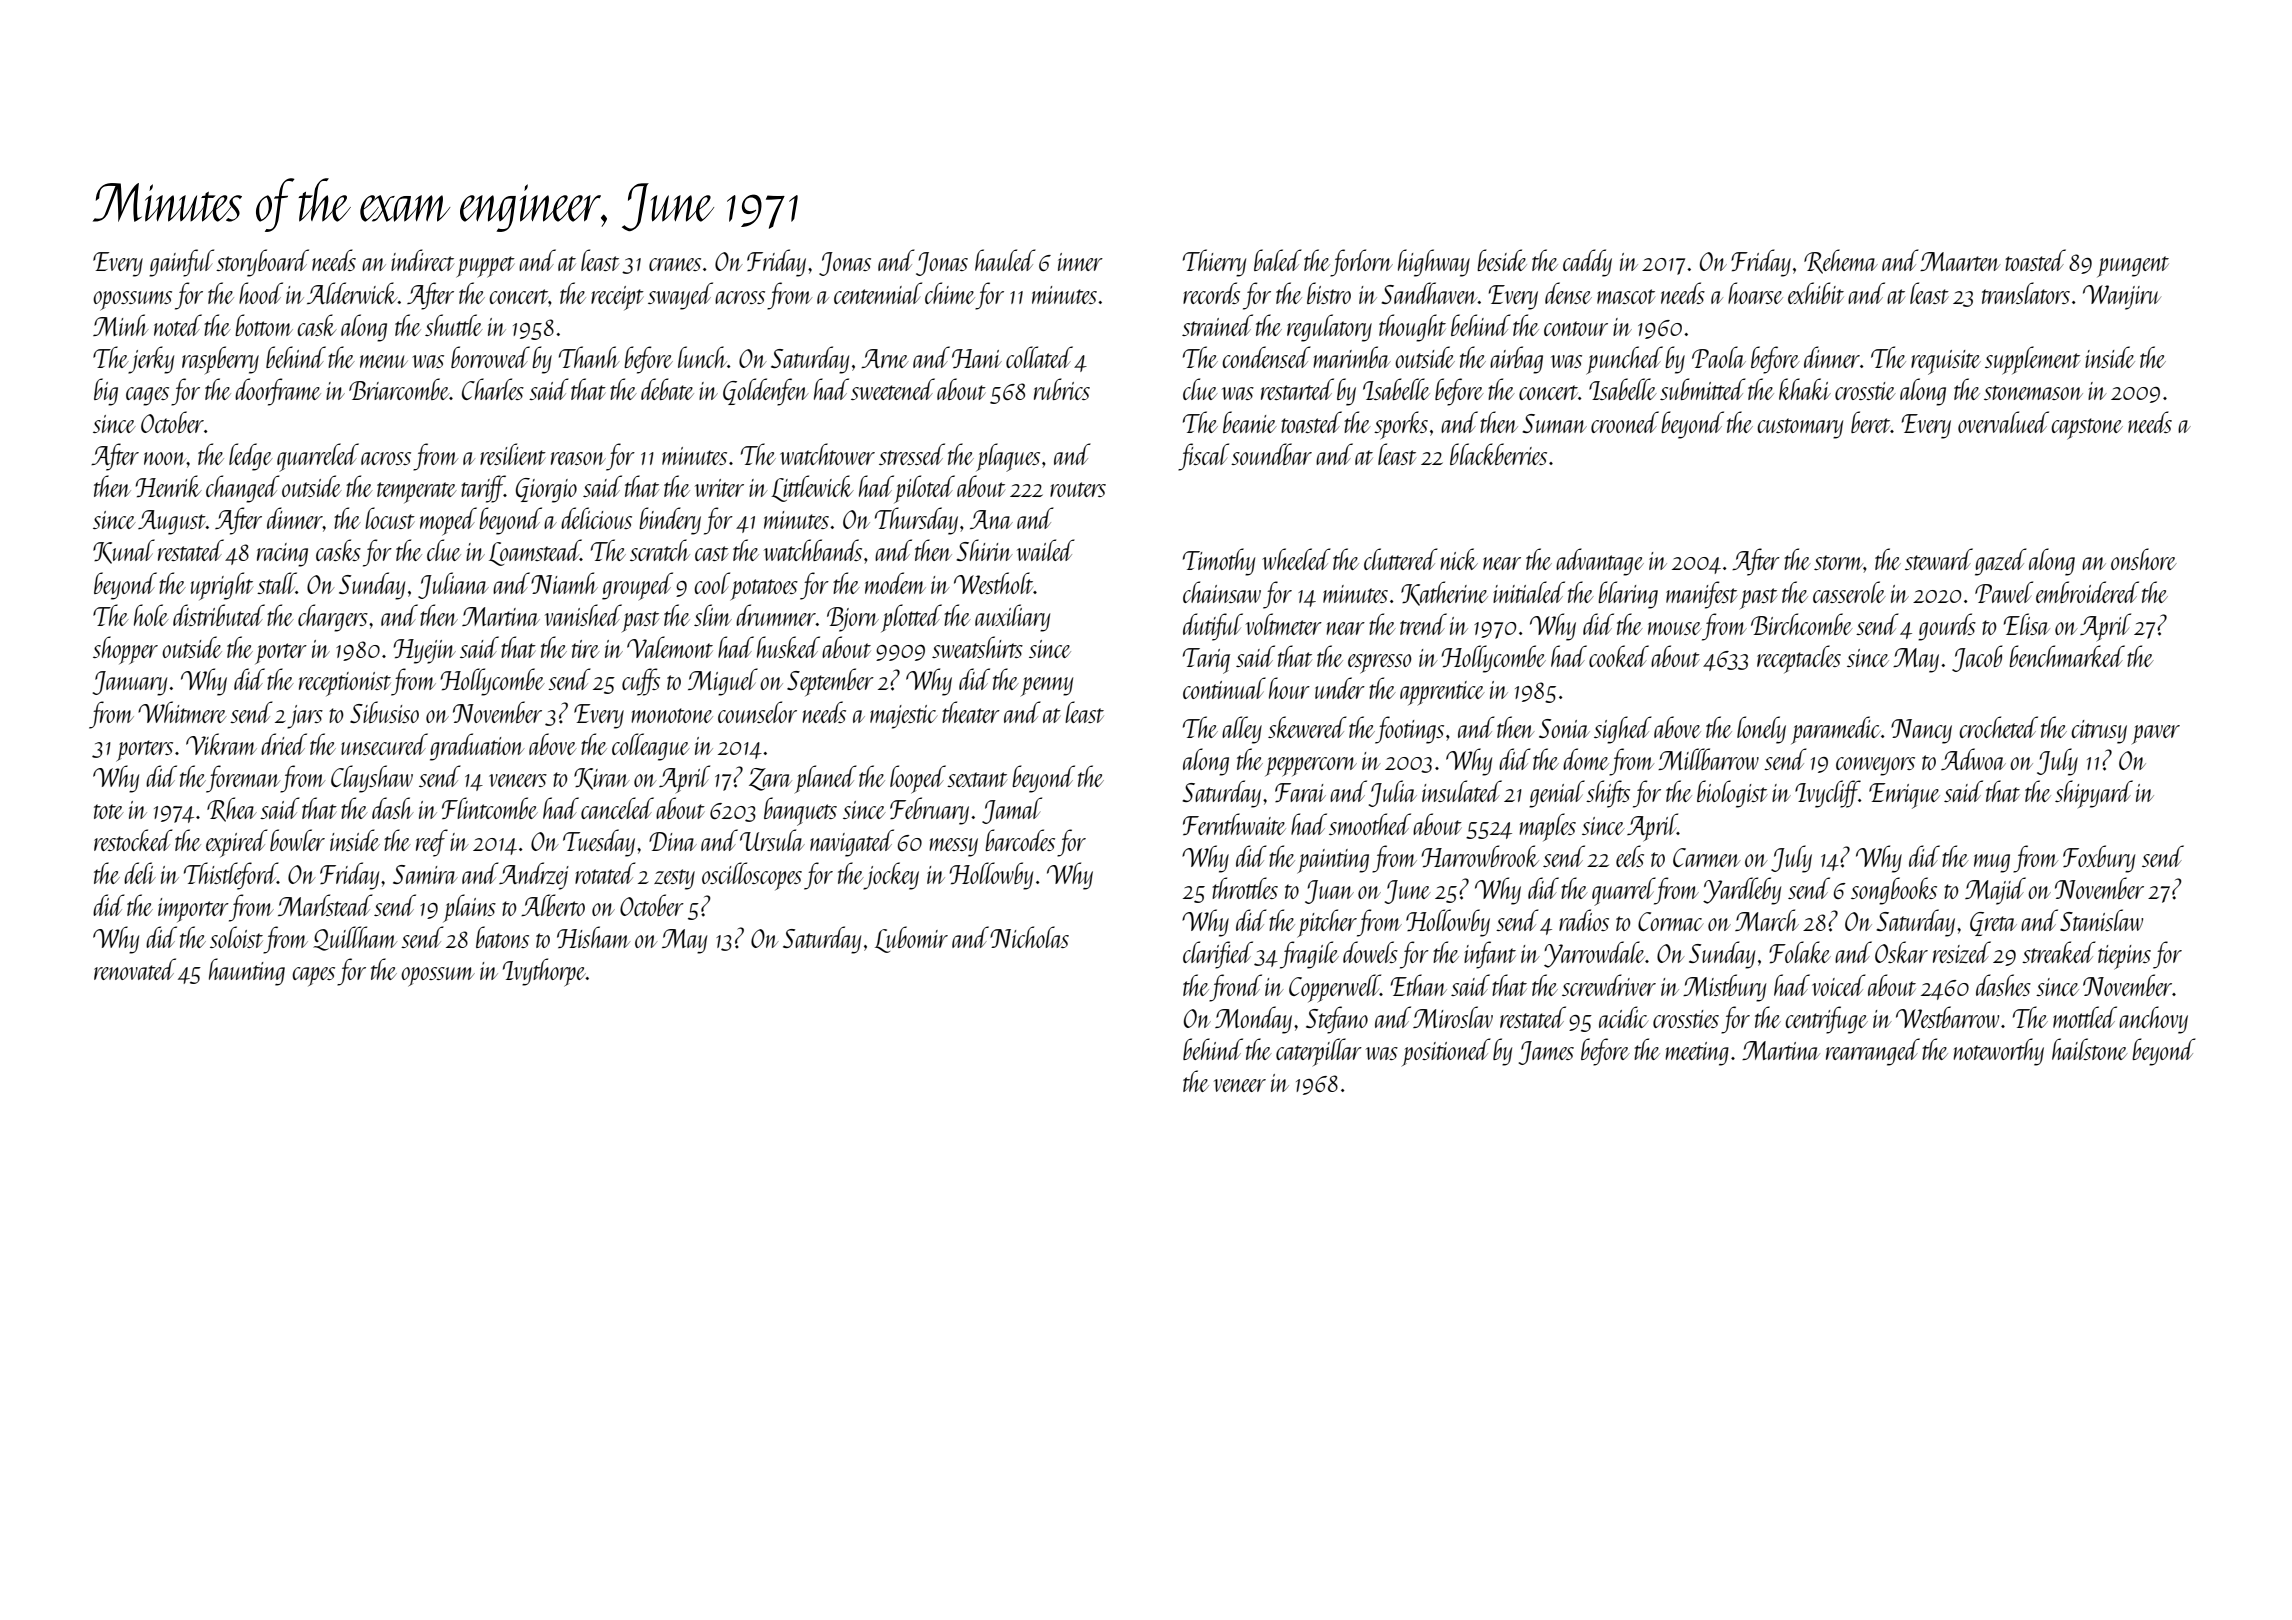 This image has width=2292, height=1620. I want to click on sextant, so click(977, 779).
